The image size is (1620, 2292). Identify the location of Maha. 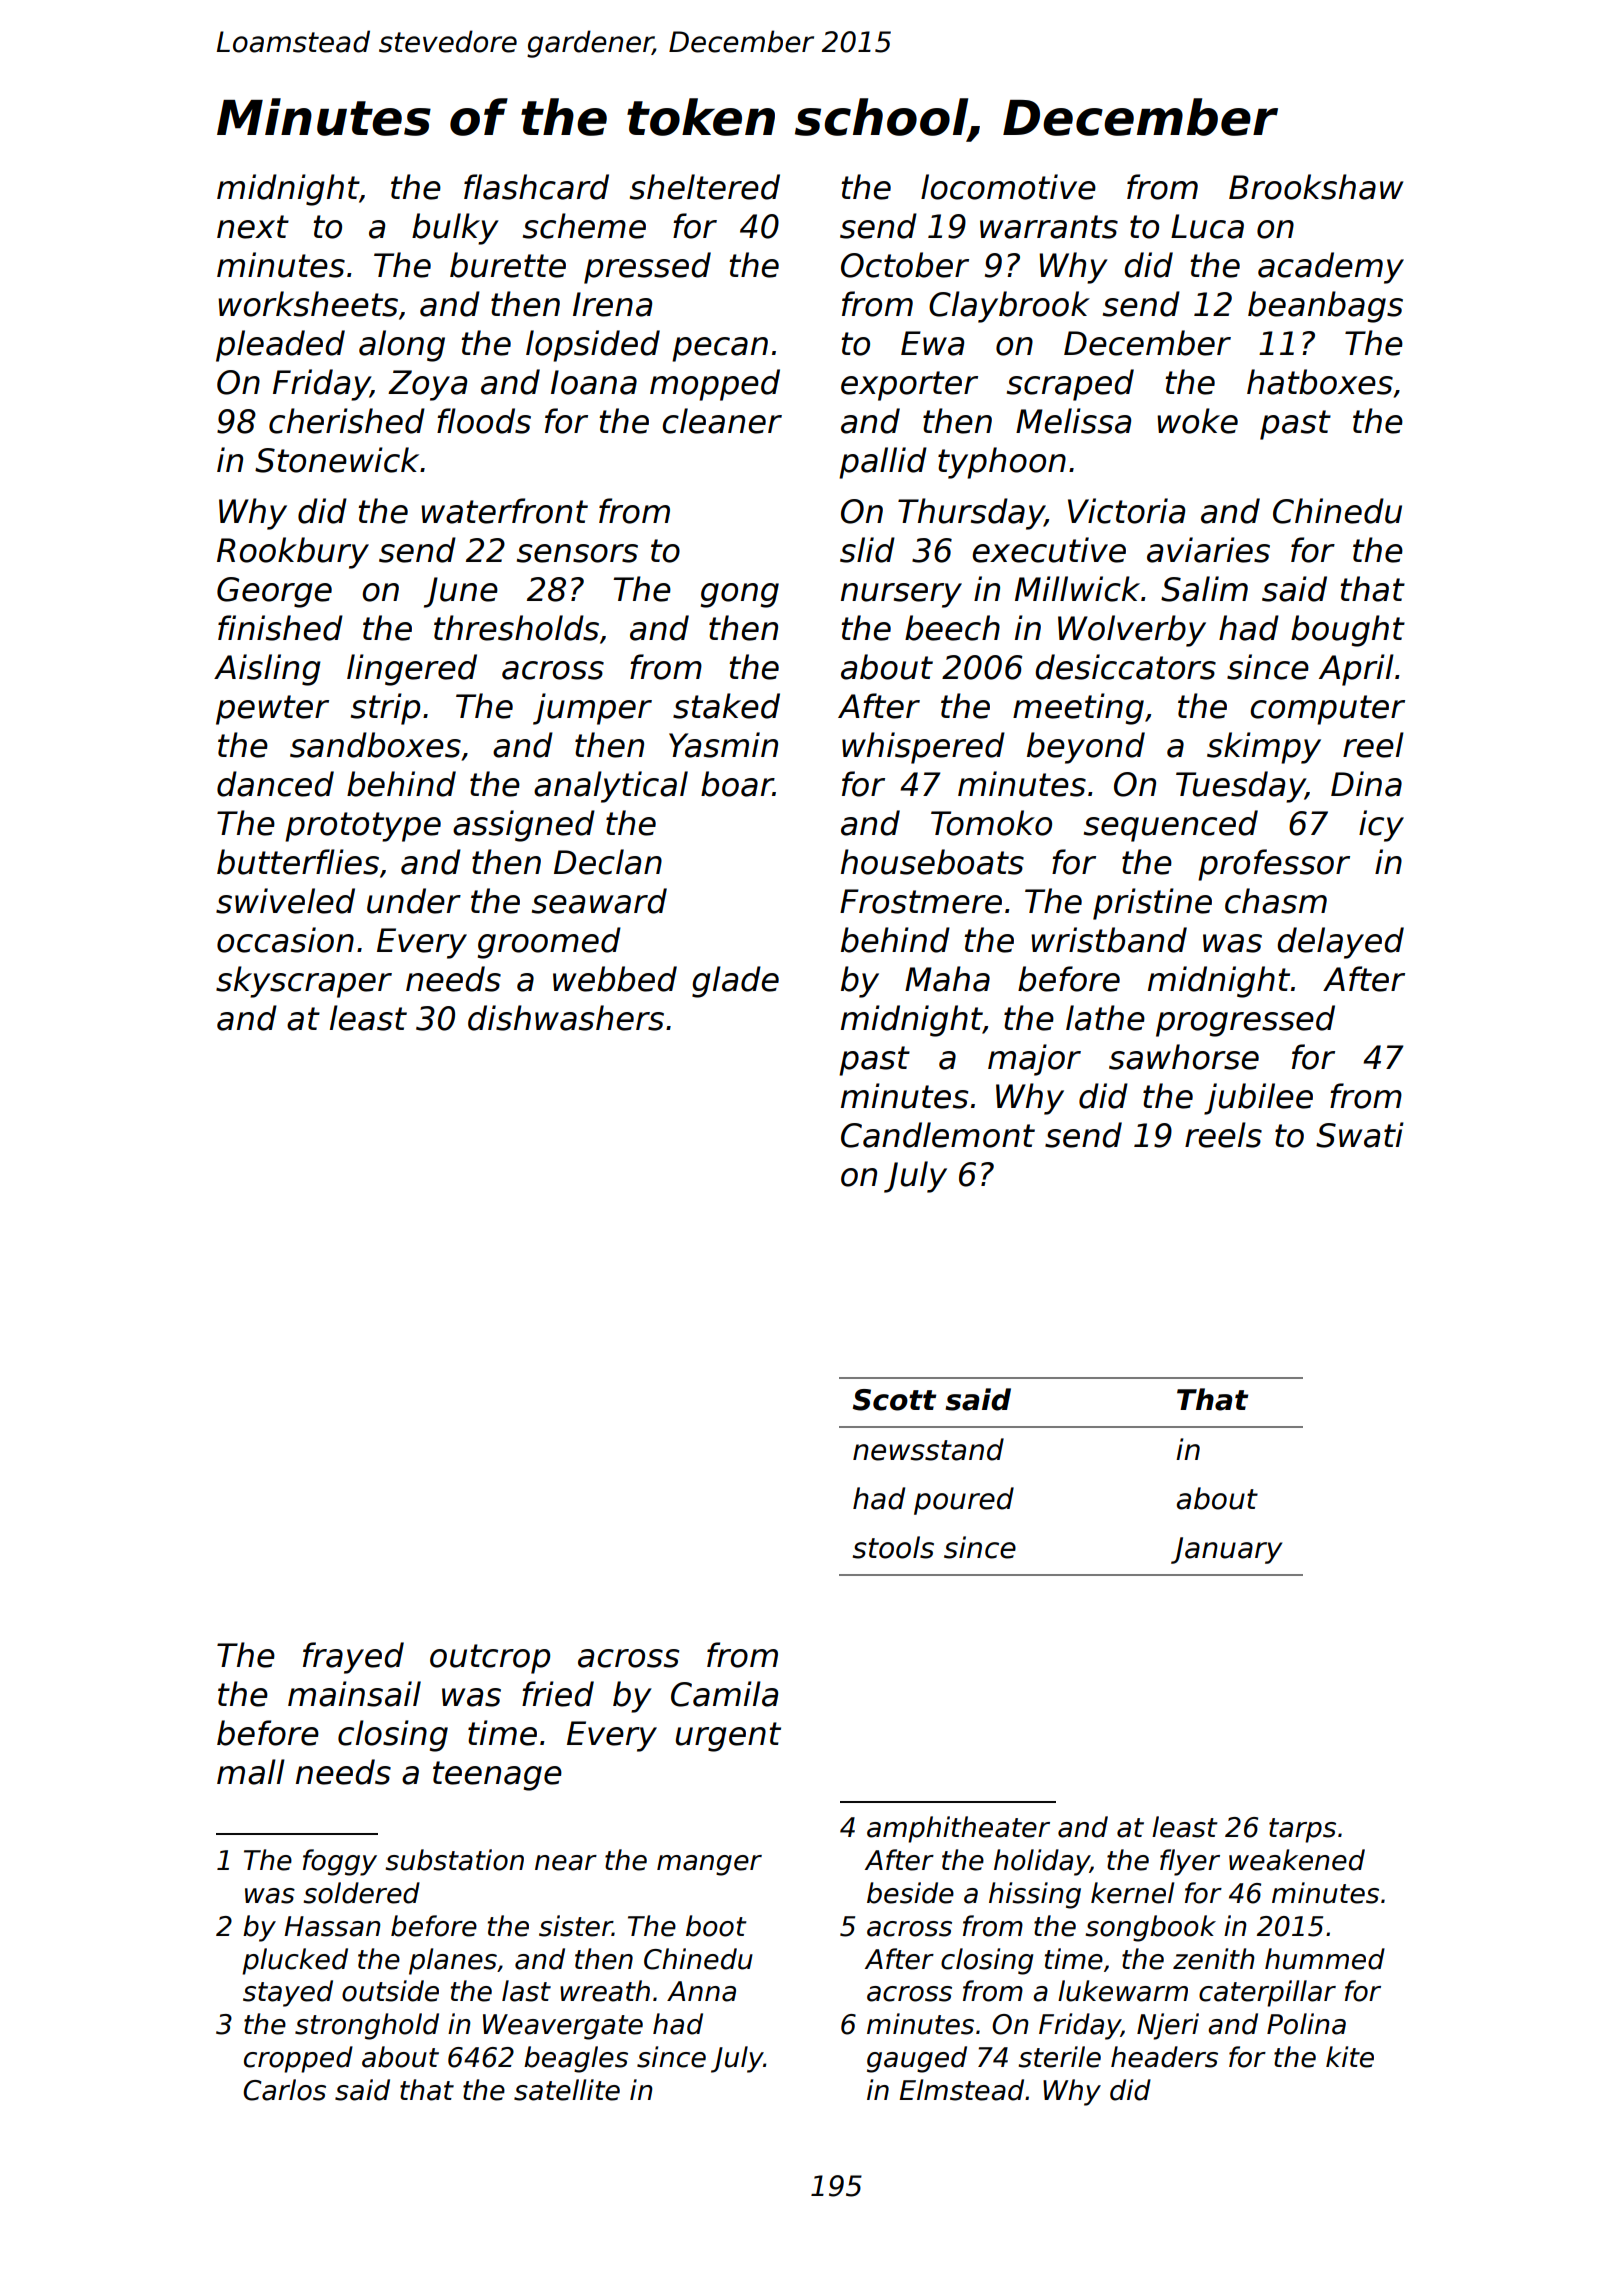
(947, 979).
